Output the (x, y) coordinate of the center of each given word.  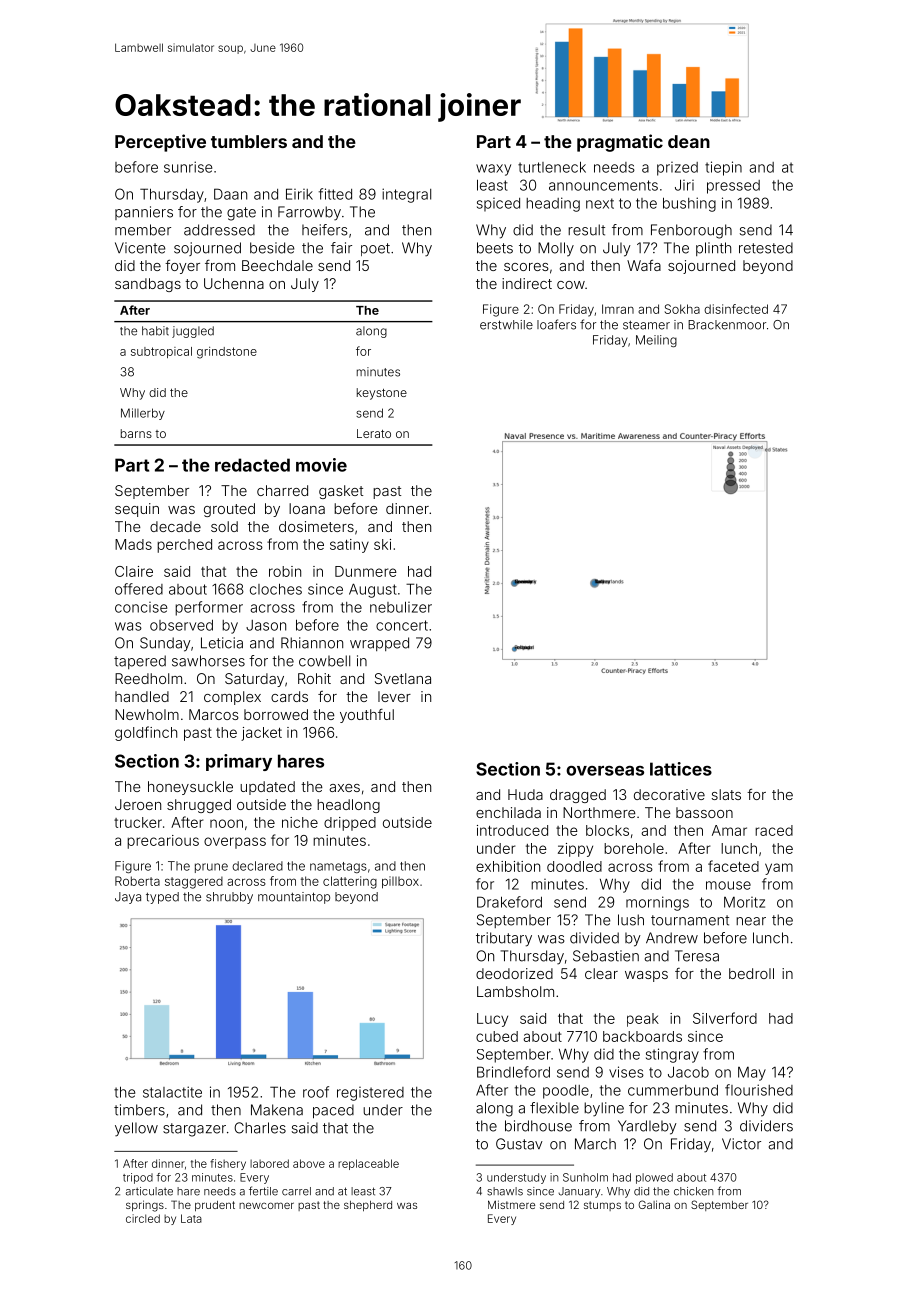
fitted (335, 194)
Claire (134, 571)
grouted (229, 510)
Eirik (299, 194)
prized (677, 169)
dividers (766, 1126)
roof (316, 1092)
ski (382, 544)
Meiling (656, 341)
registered (370, 1094)
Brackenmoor (727, 325)
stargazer (194, 1130)
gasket (341, 492)
